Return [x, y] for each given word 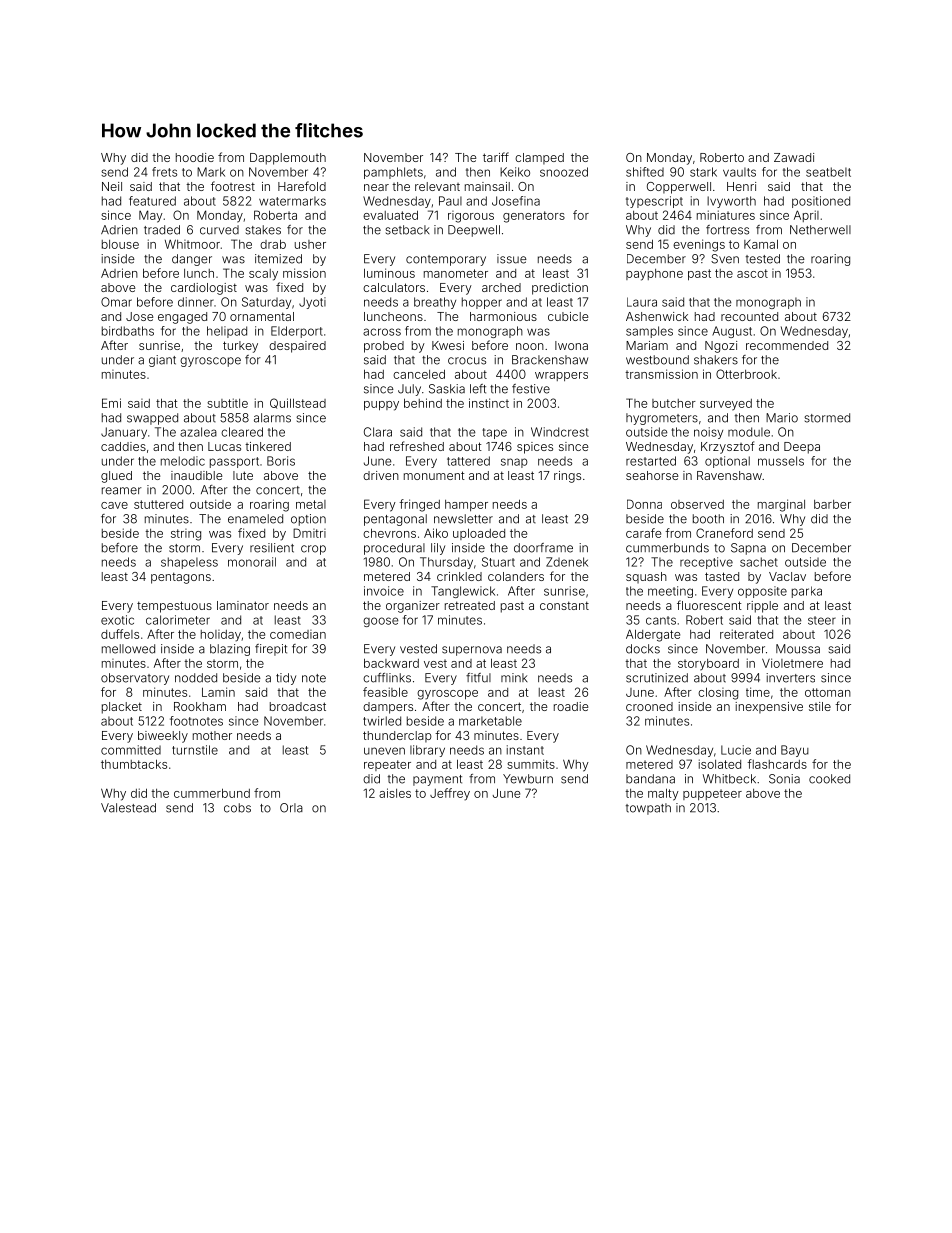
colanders [516, 576]
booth [708, 519]
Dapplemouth [288, 159]
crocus [467, 361]
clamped [539, 159]
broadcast [298, 706]
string [186, 535]
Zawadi [794, 157]
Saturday [266, 303]
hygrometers [662, 419]
